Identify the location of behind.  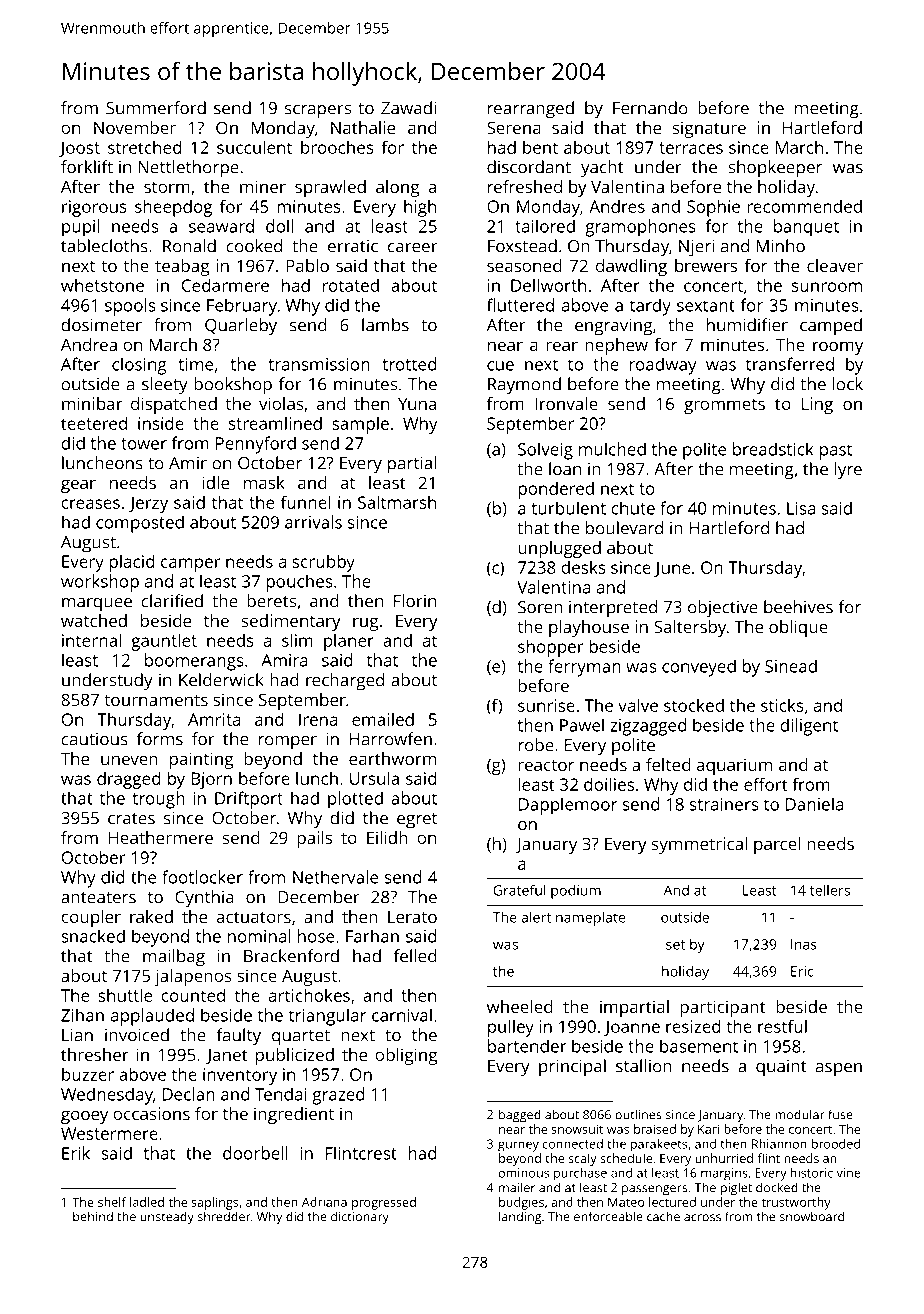
(93, 1216).
